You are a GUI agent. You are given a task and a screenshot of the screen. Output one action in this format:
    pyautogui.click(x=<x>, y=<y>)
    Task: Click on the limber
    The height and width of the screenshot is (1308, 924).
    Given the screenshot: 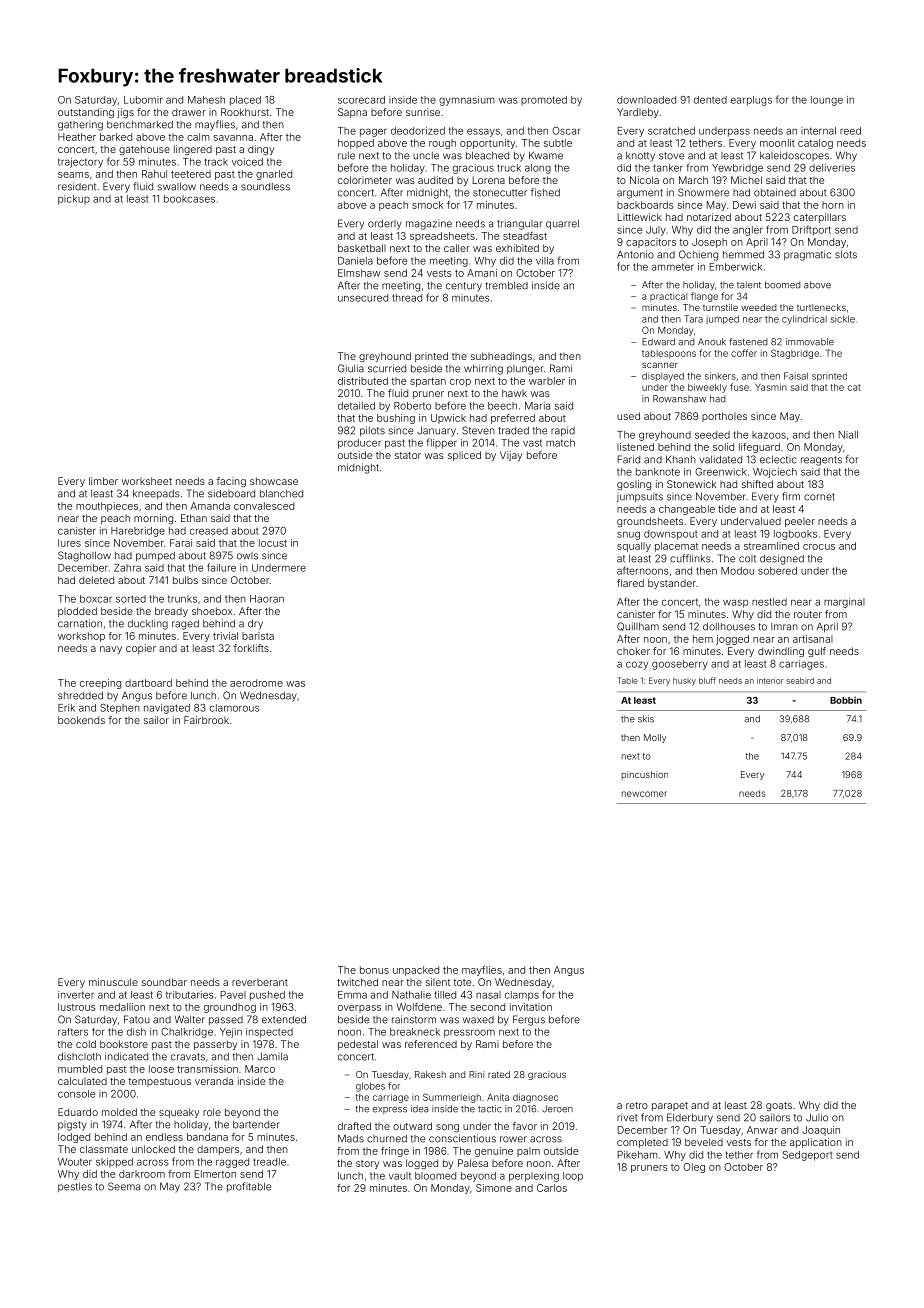 What is the action you would take?
    pyautogui.click(x=103, y=481)
